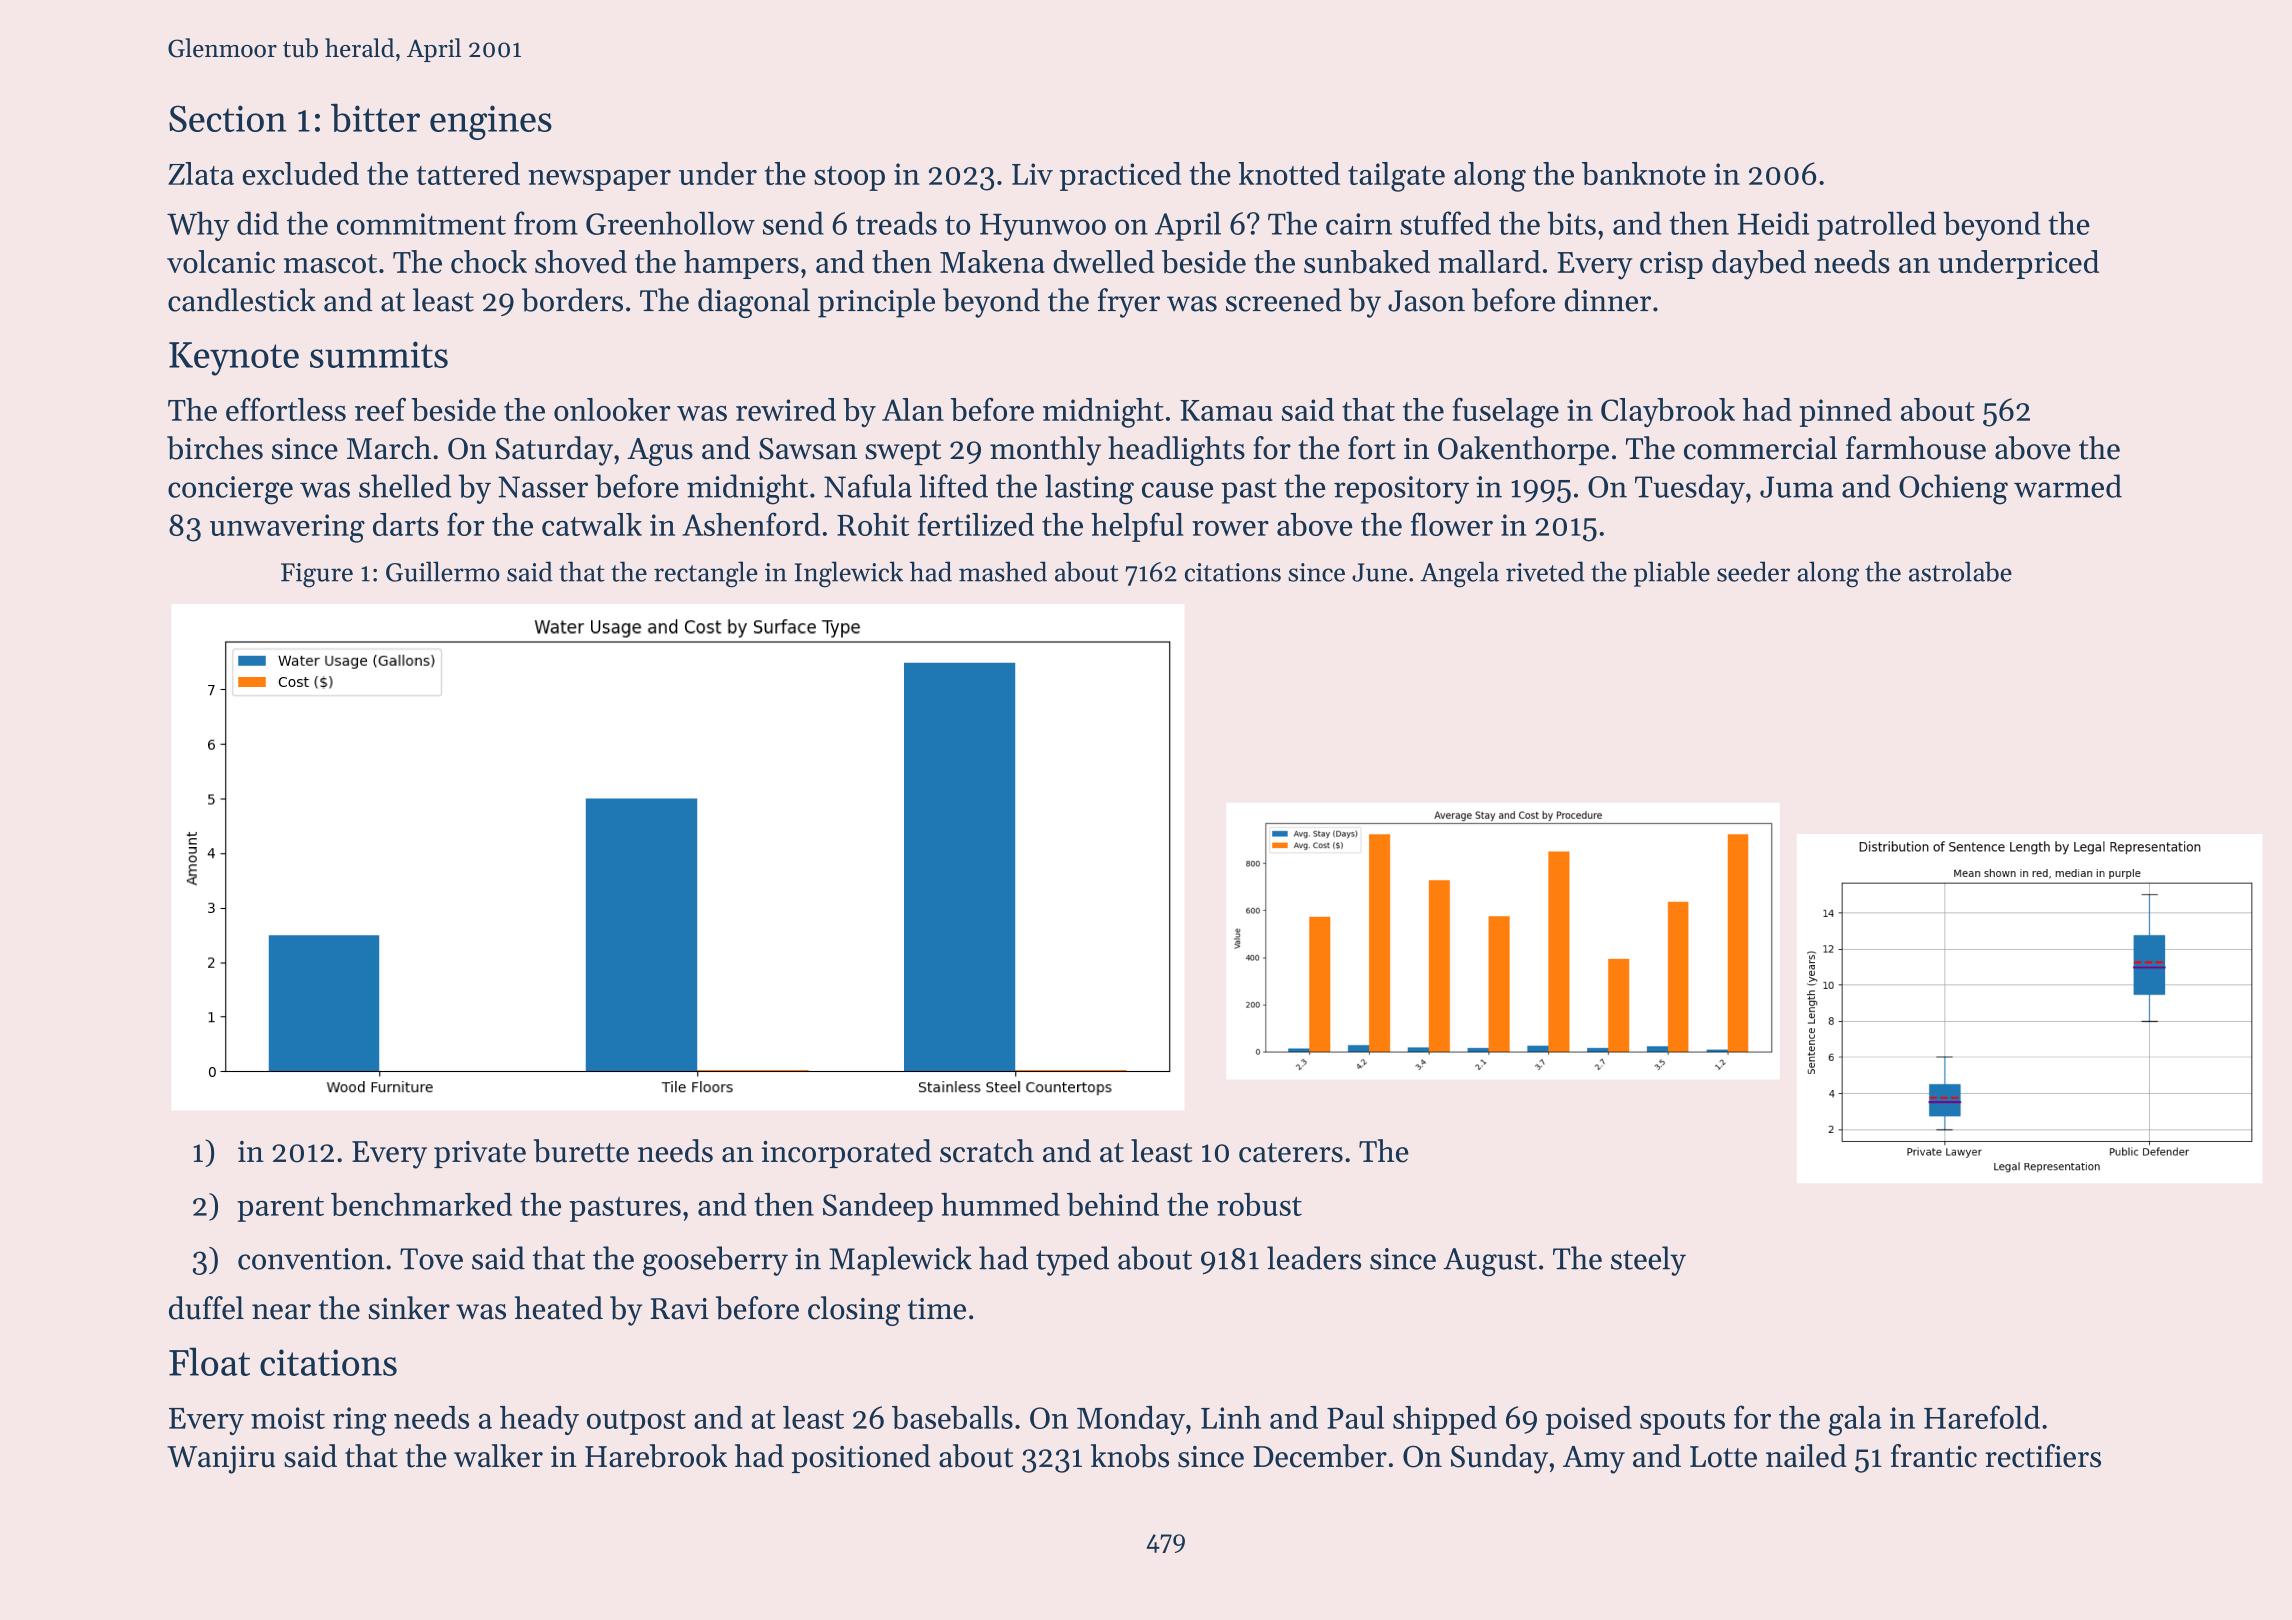 This image has width=2292, height=1620. I want to click on Harefold, so click(1982, 1417).
